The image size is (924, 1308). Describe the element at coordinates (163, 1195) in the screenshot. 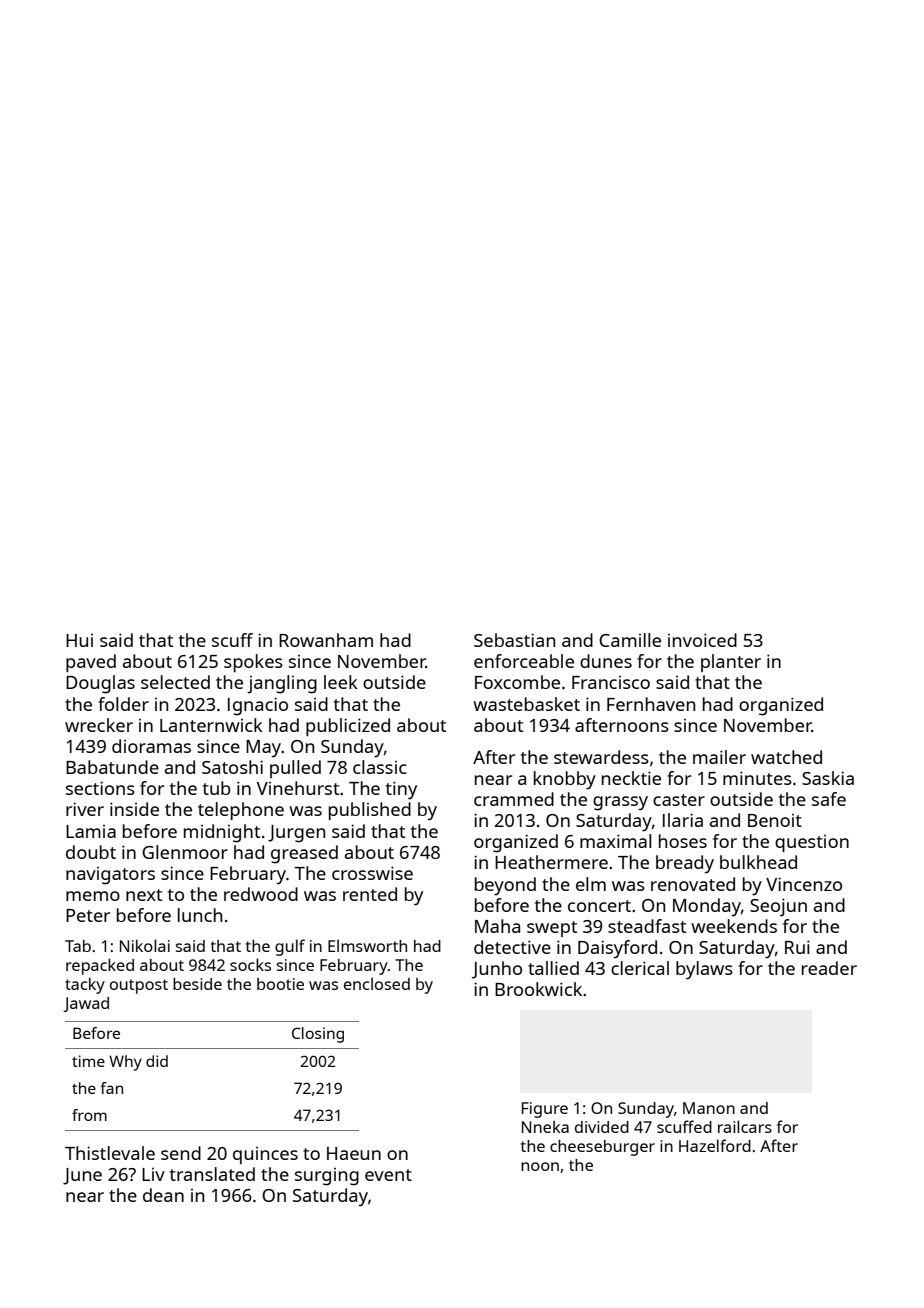

I see `dean` at that location.
